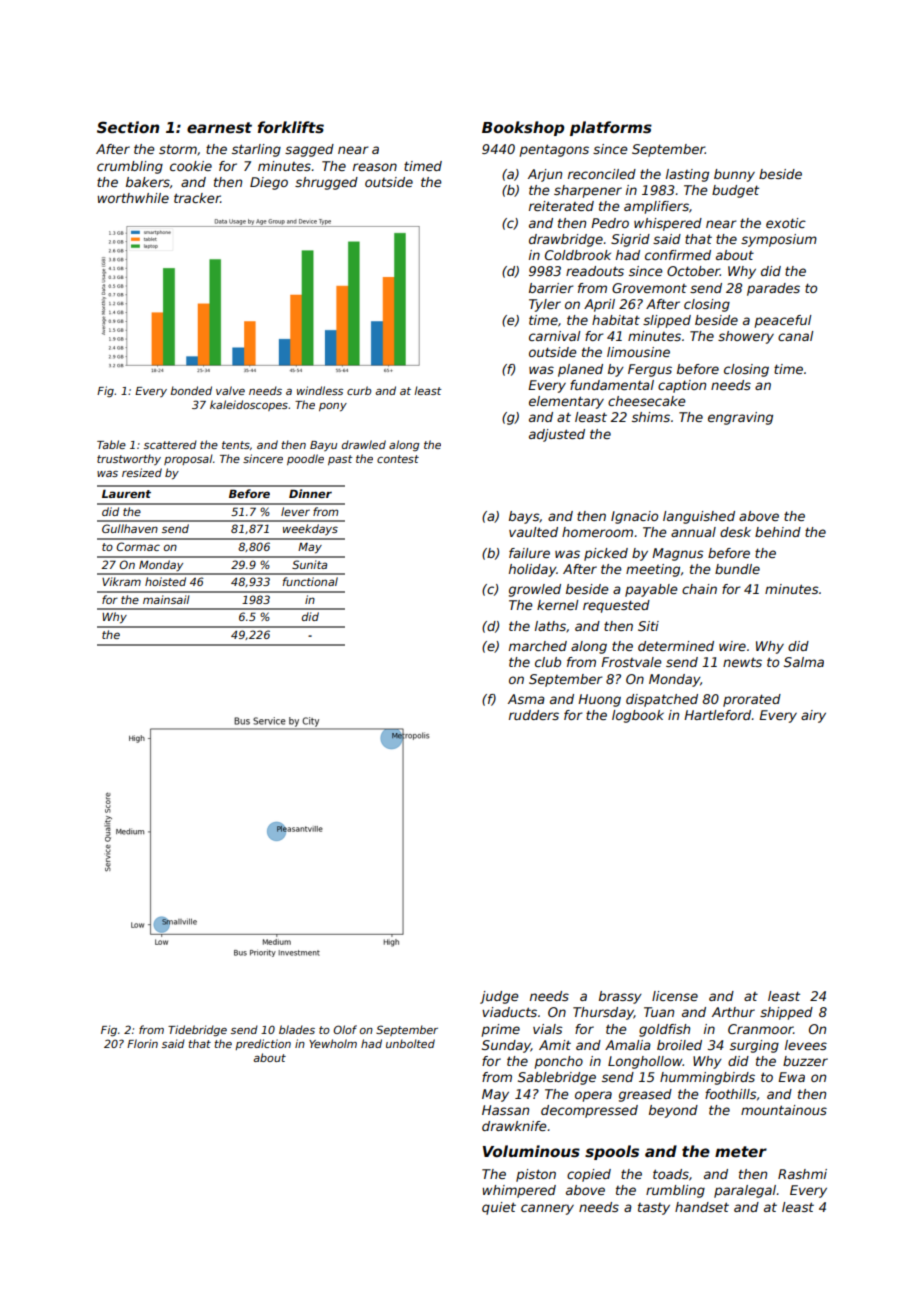 The image size is (924, 1308). I want to click on Diego, so click(269, 183).
